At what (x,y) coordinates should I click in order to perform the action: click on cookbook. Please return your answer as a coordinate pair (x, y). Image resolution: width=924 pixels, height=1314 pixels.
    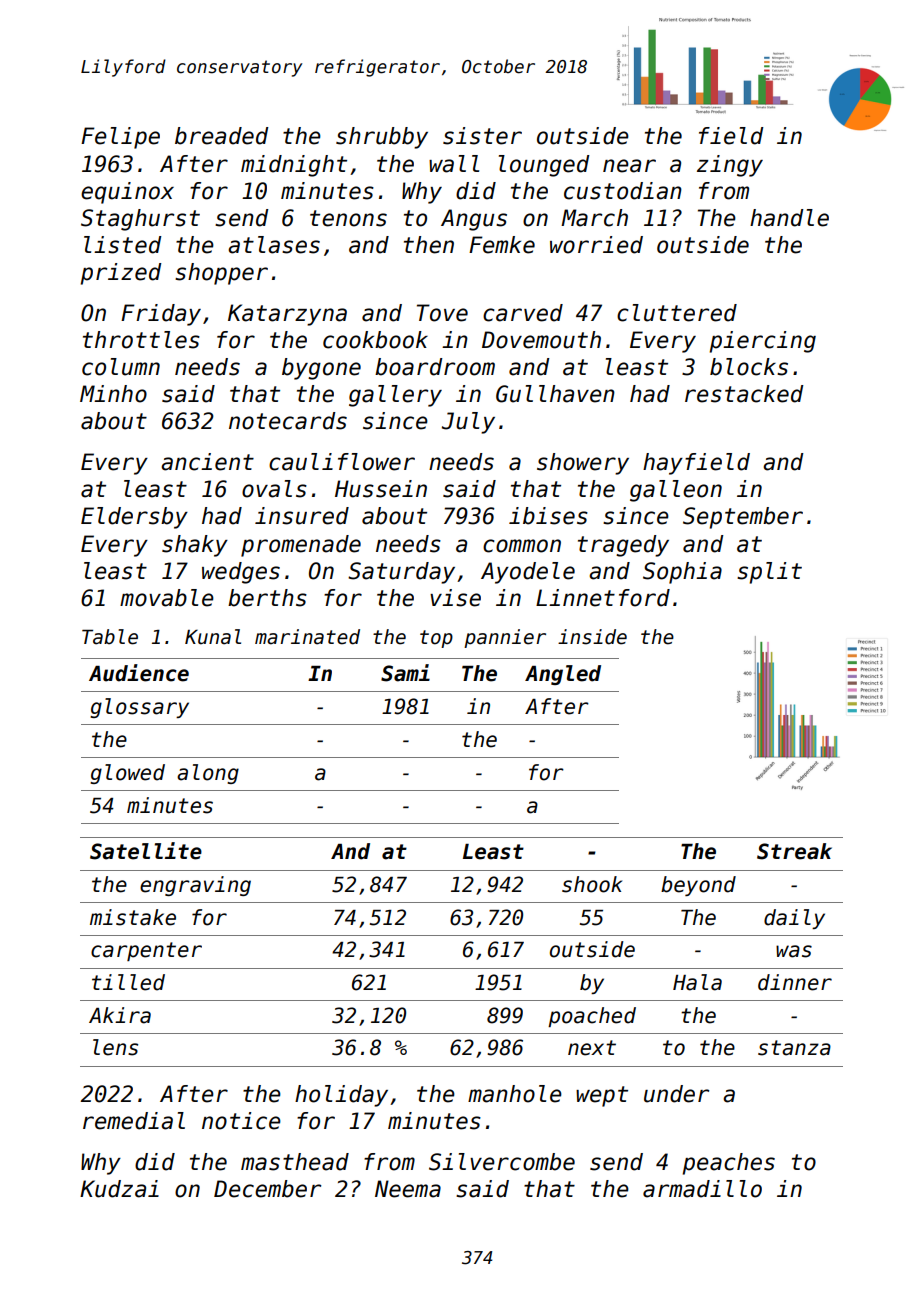
    Looking at the image, I should click on (375, 340).
